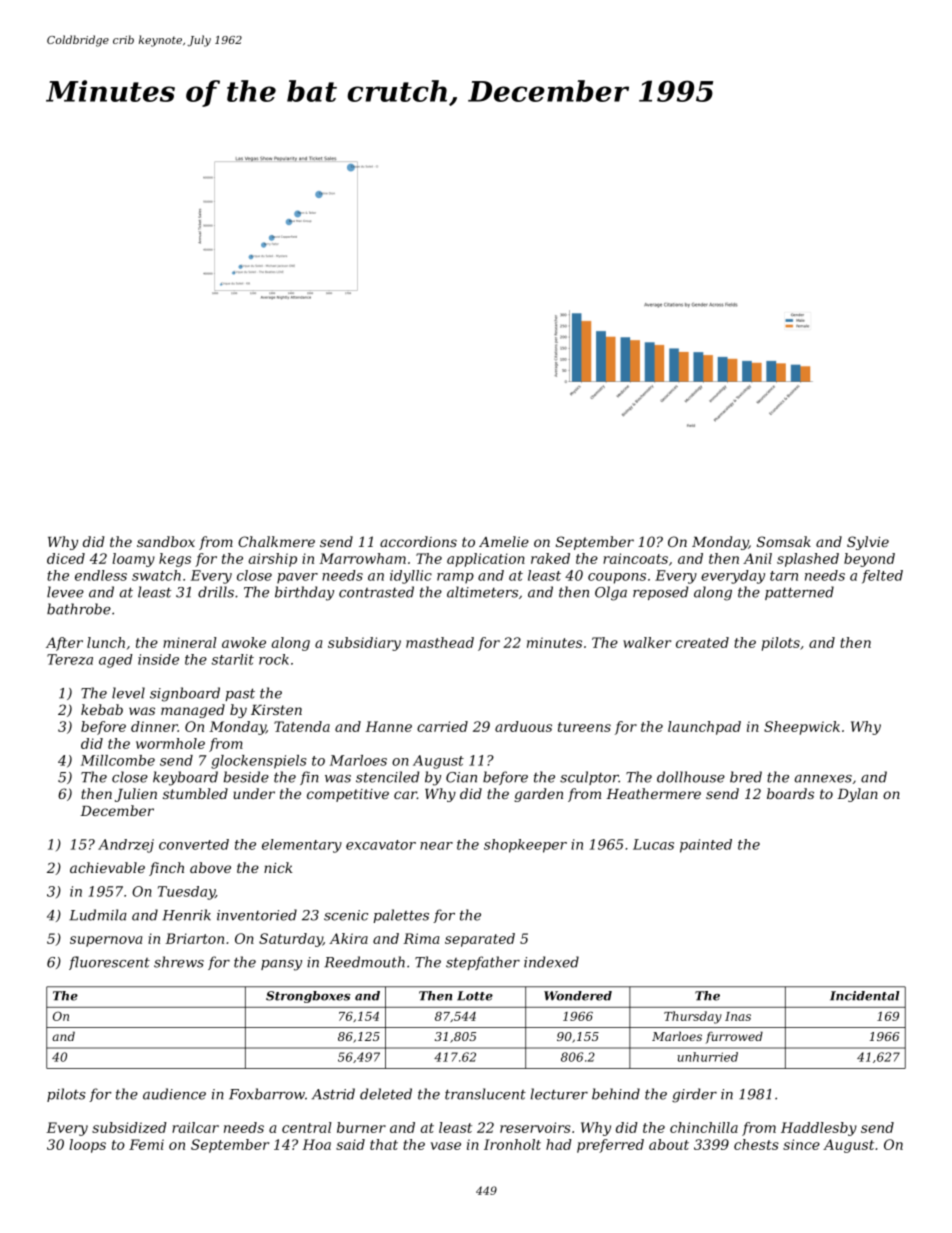  What do you see at coordinates (538, 795) in the screenshot?
I see `garden` at bounding box center [538, 795].
